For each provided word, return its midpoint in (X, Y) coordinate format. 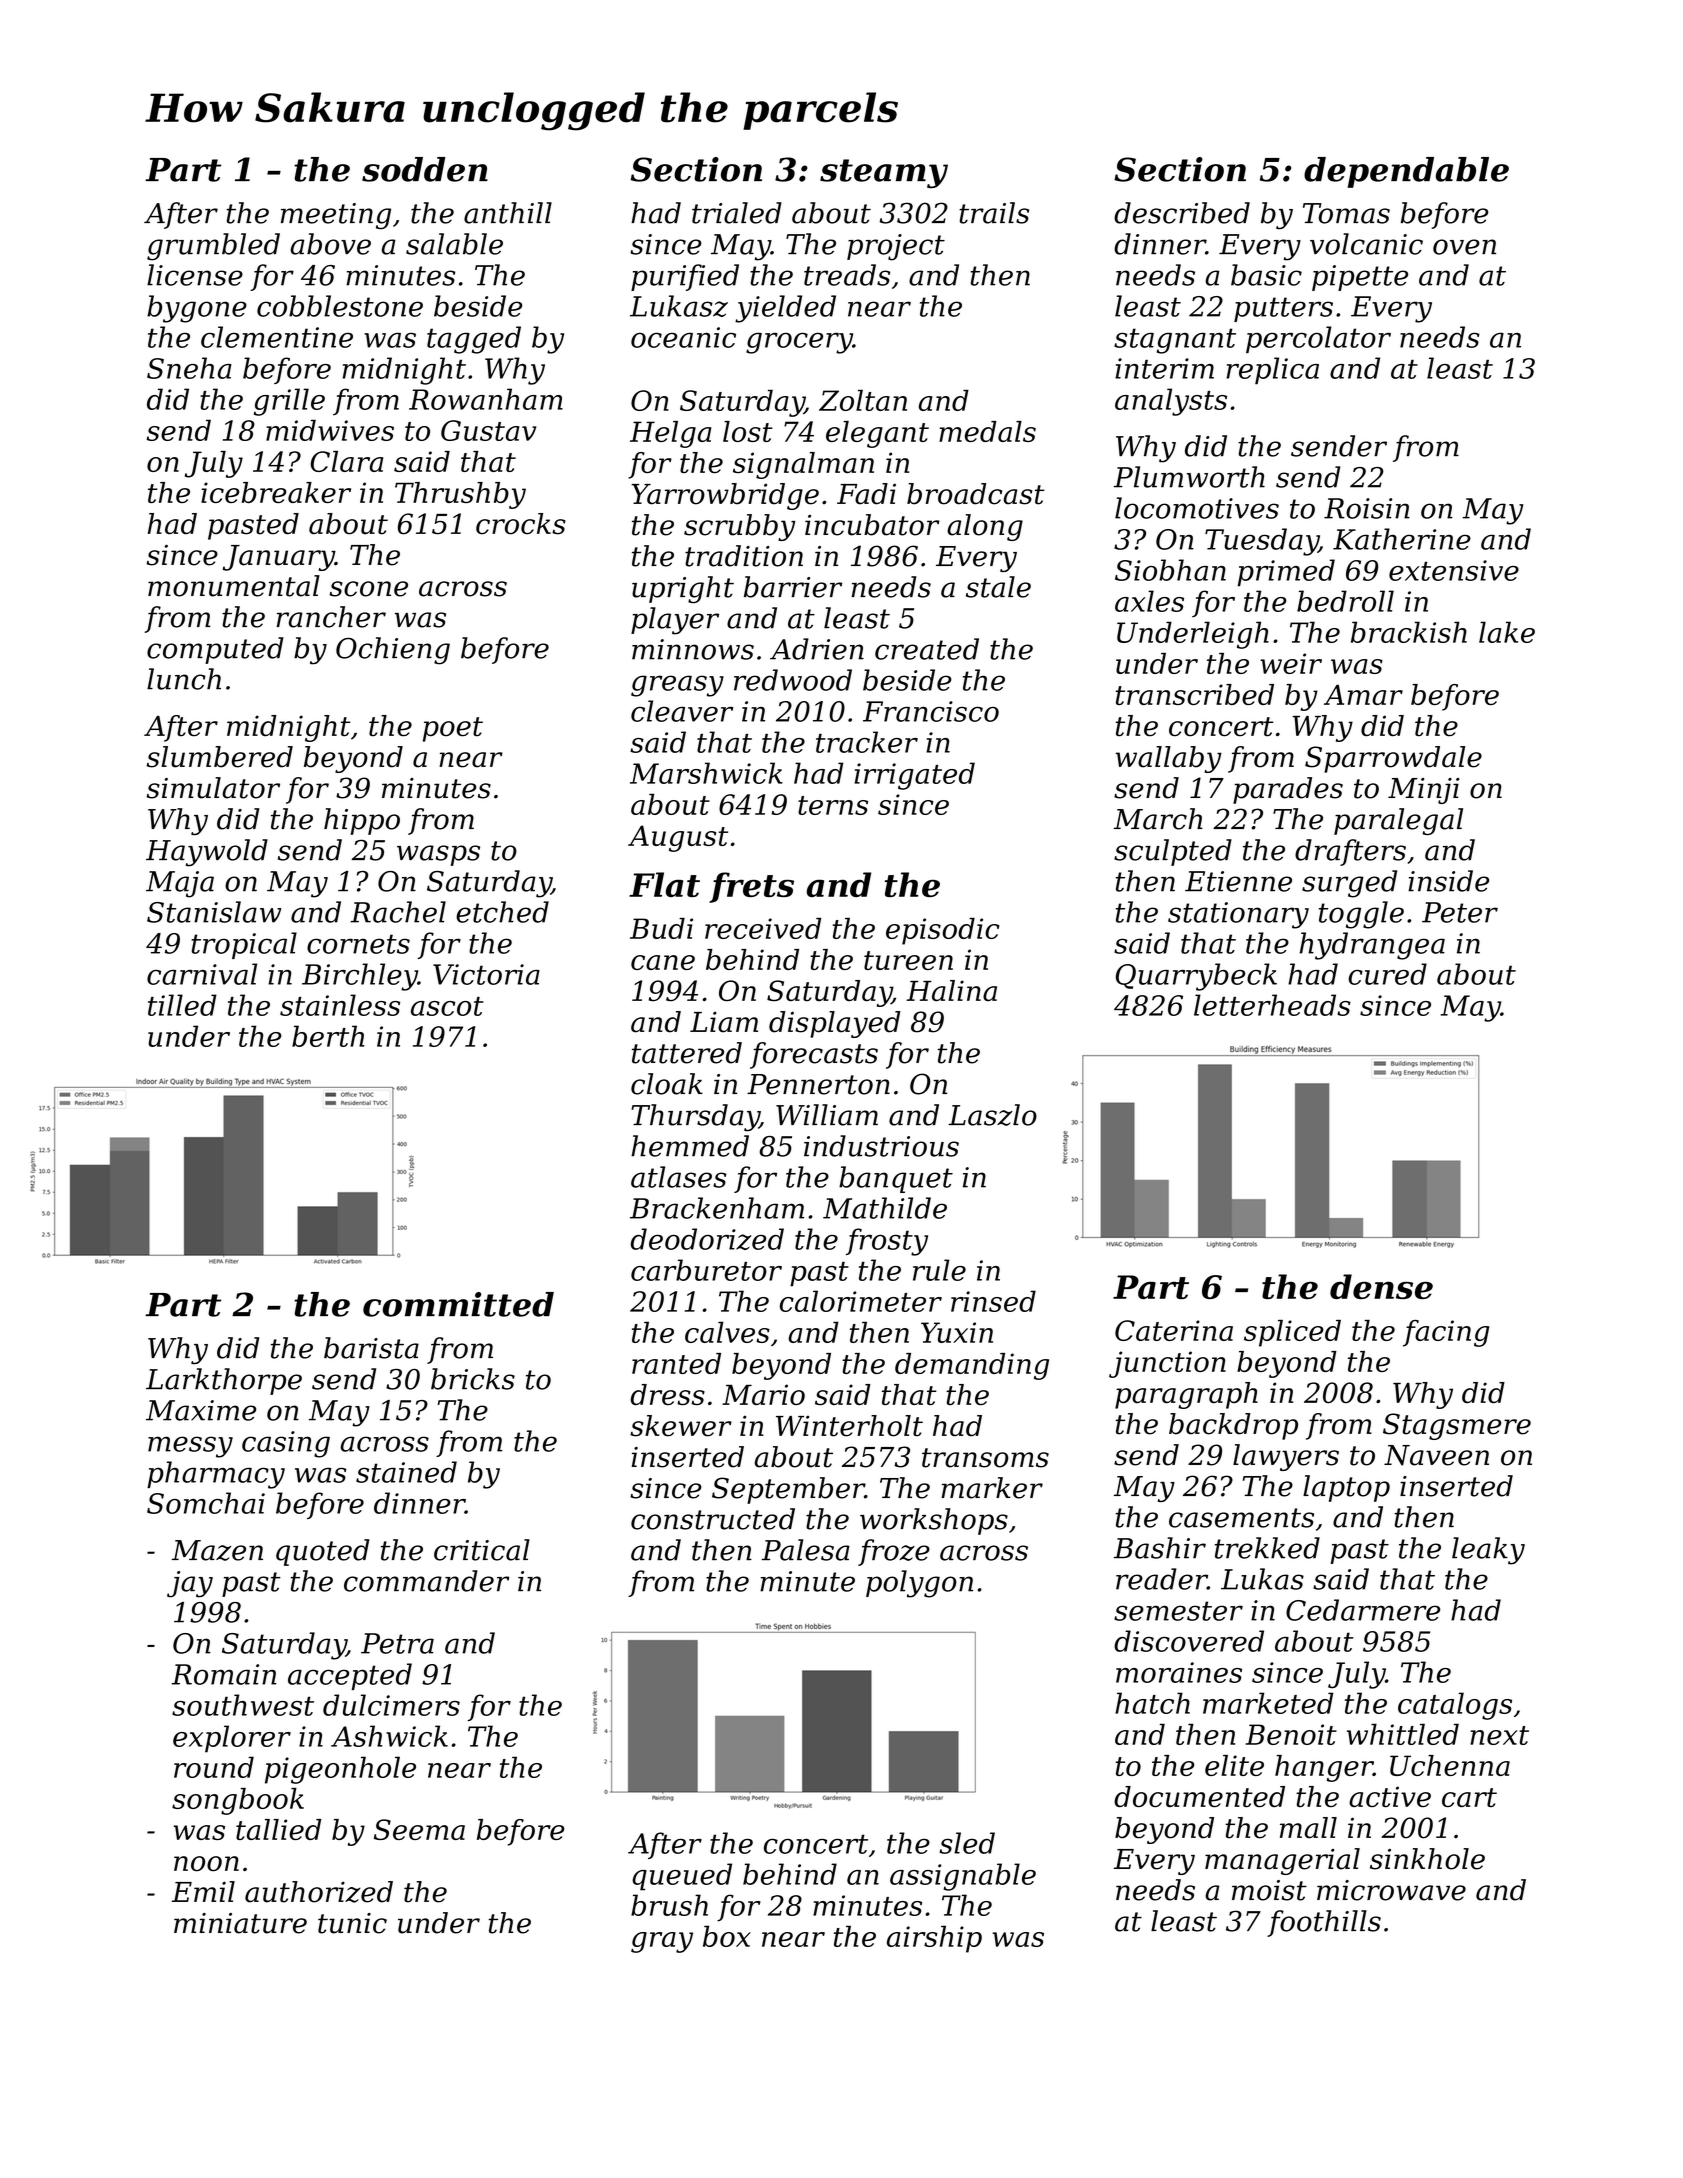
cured (1388, 974)
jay (190, 1584)
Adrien (817, 649)
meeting (336, 216)
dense (1381, 1286)
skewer (681, 1426)
